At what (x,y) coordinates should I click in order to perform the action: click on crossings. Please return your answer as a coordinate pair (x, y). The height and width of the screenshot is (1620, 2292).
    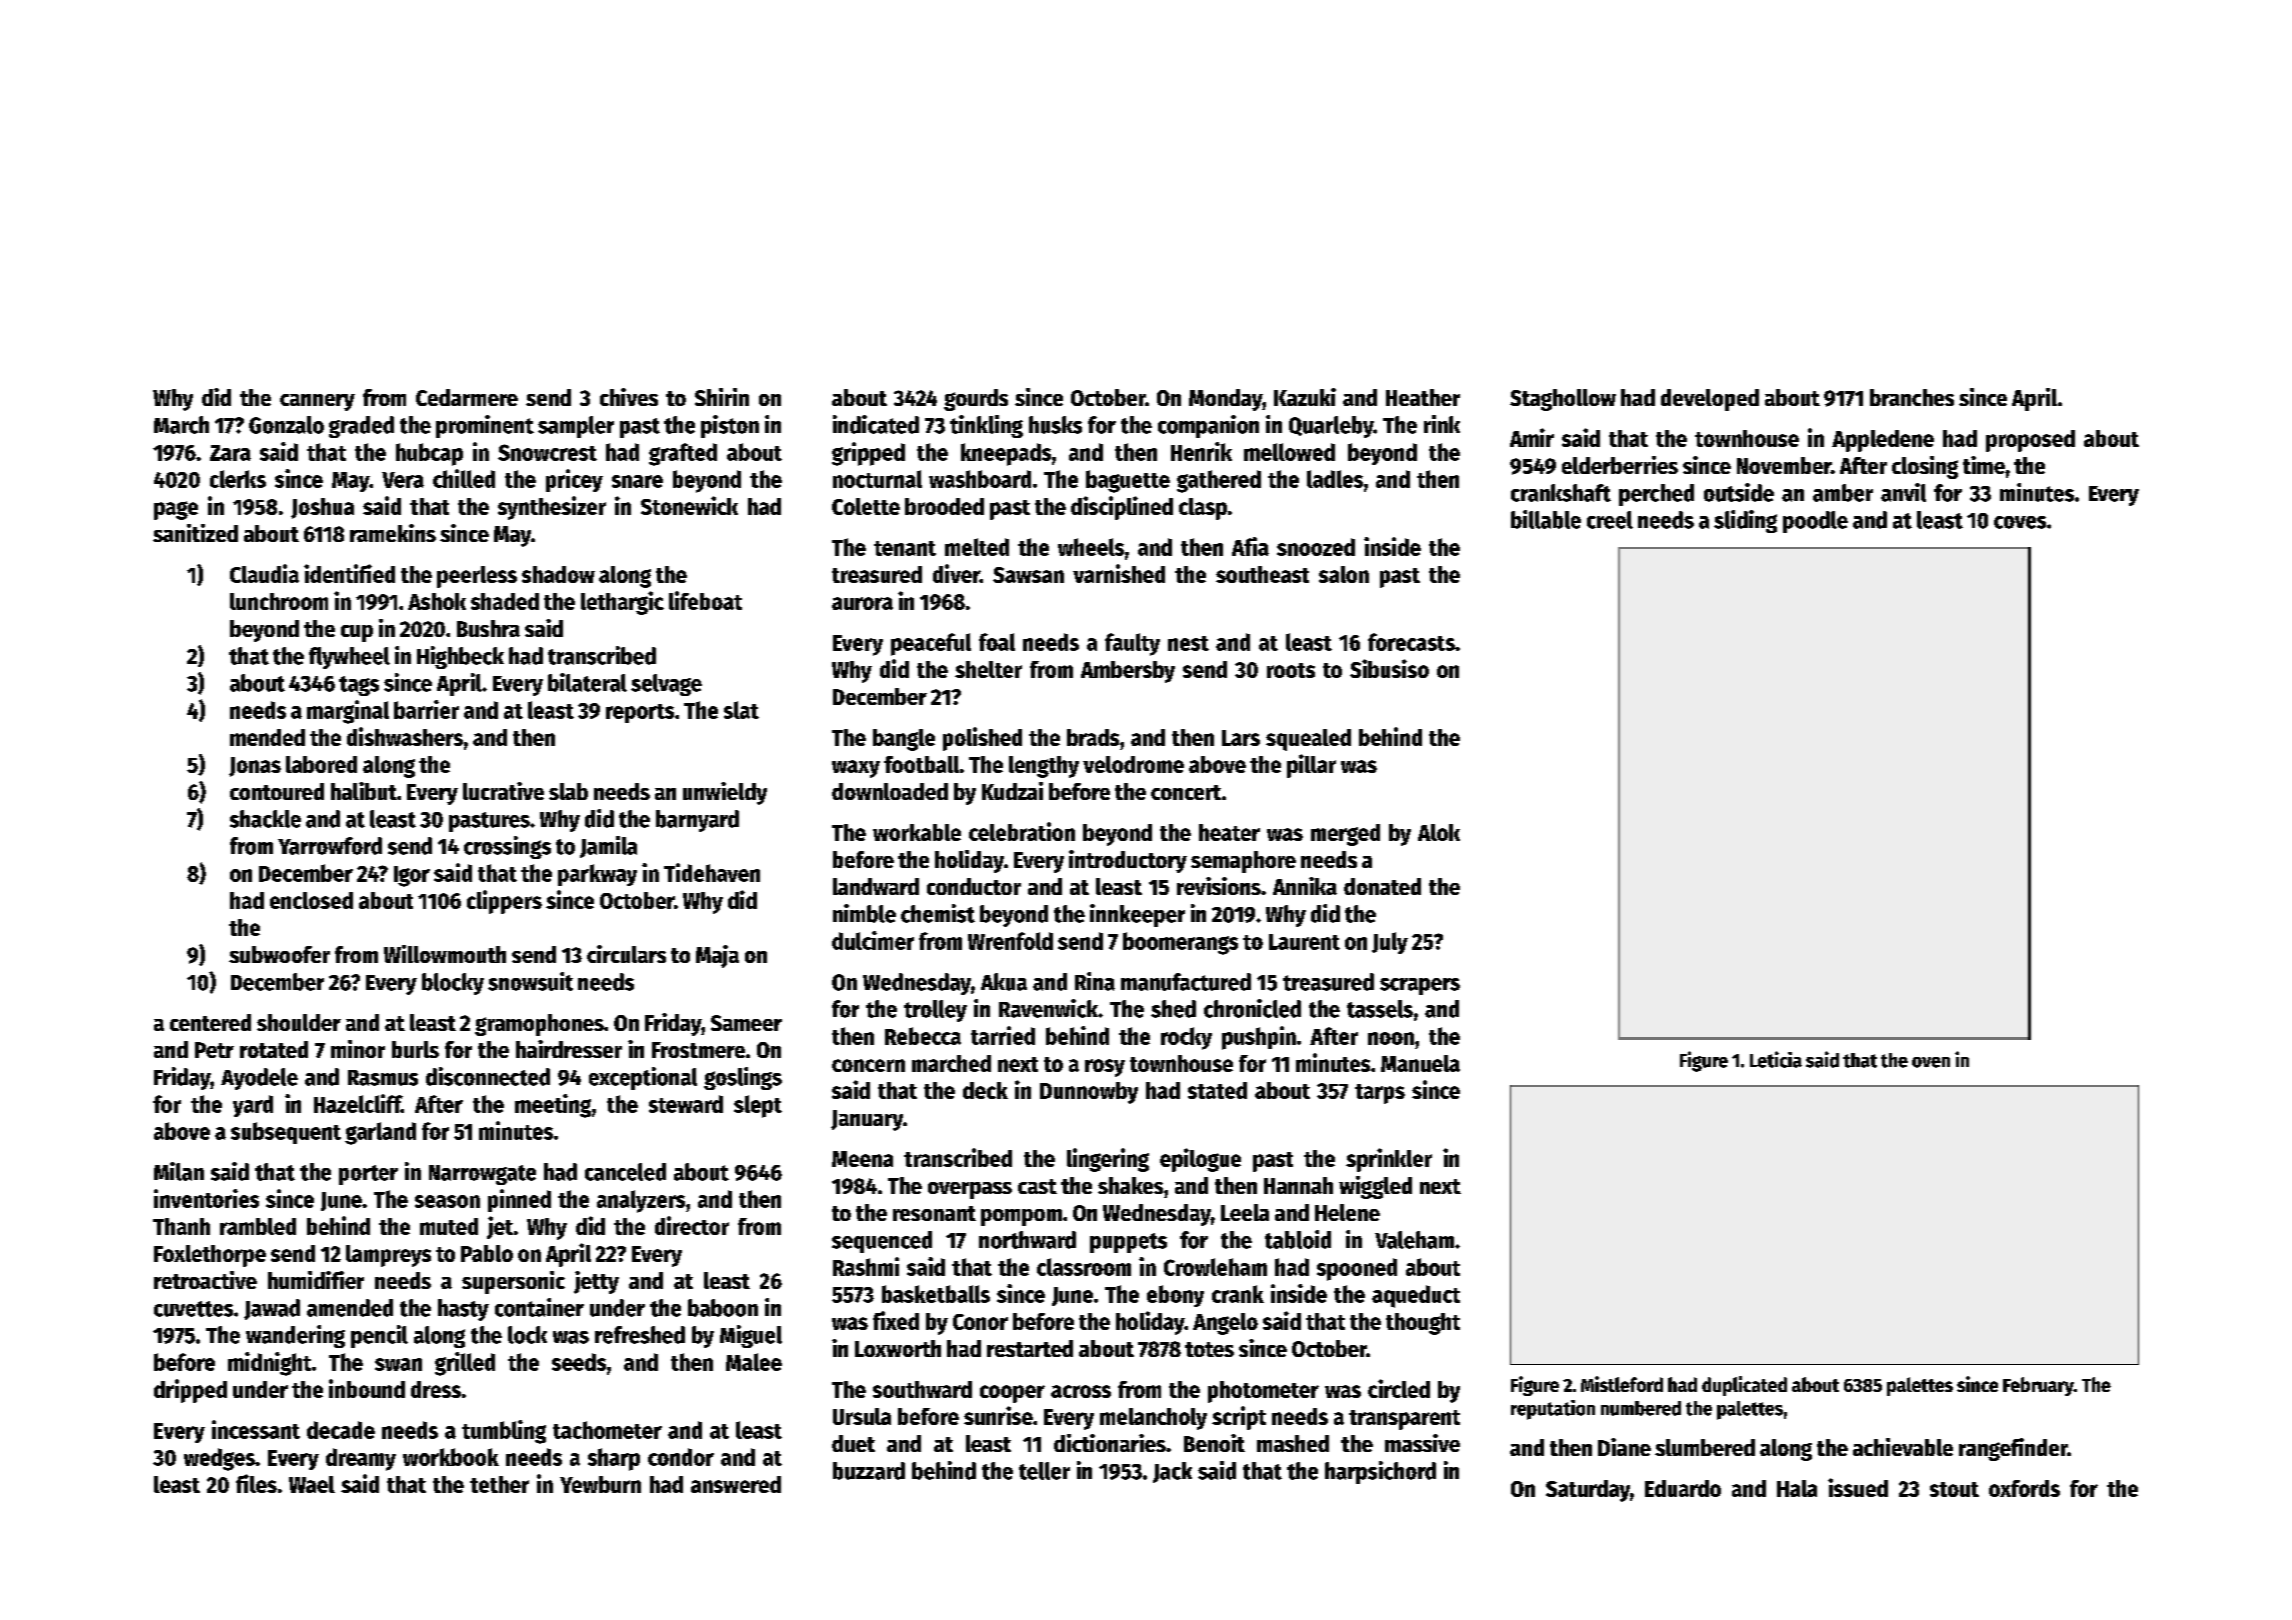
    Looking at the image, I should click on (507, 847).
